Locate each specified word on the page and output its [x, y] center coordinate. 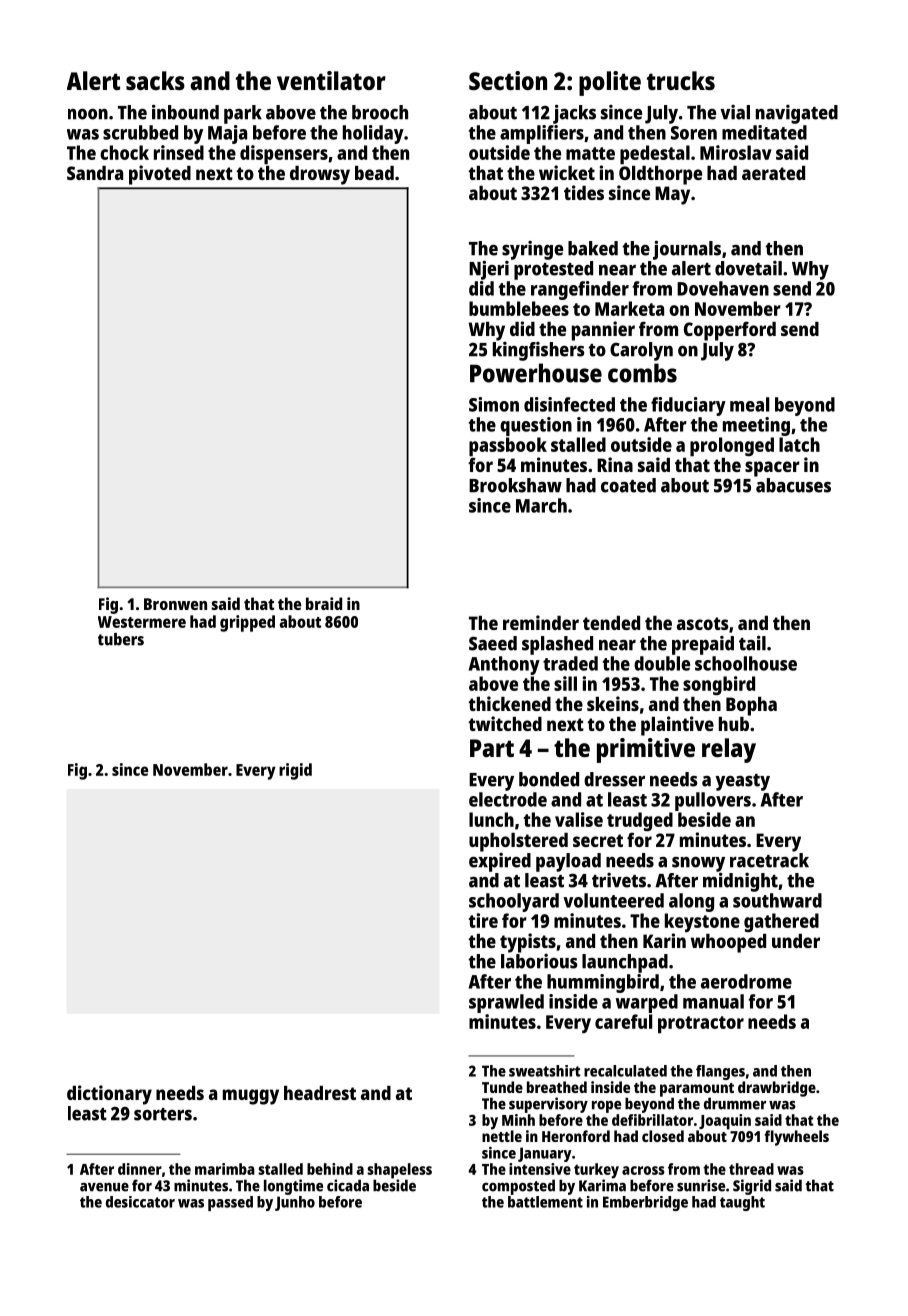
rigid [295, 771]
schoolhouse [746, 663]
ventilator [331, 80]
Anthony [504, 665]
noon [88, 114]
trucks [681, 80]
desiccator [140, 1202]
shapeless [399, 1171]
